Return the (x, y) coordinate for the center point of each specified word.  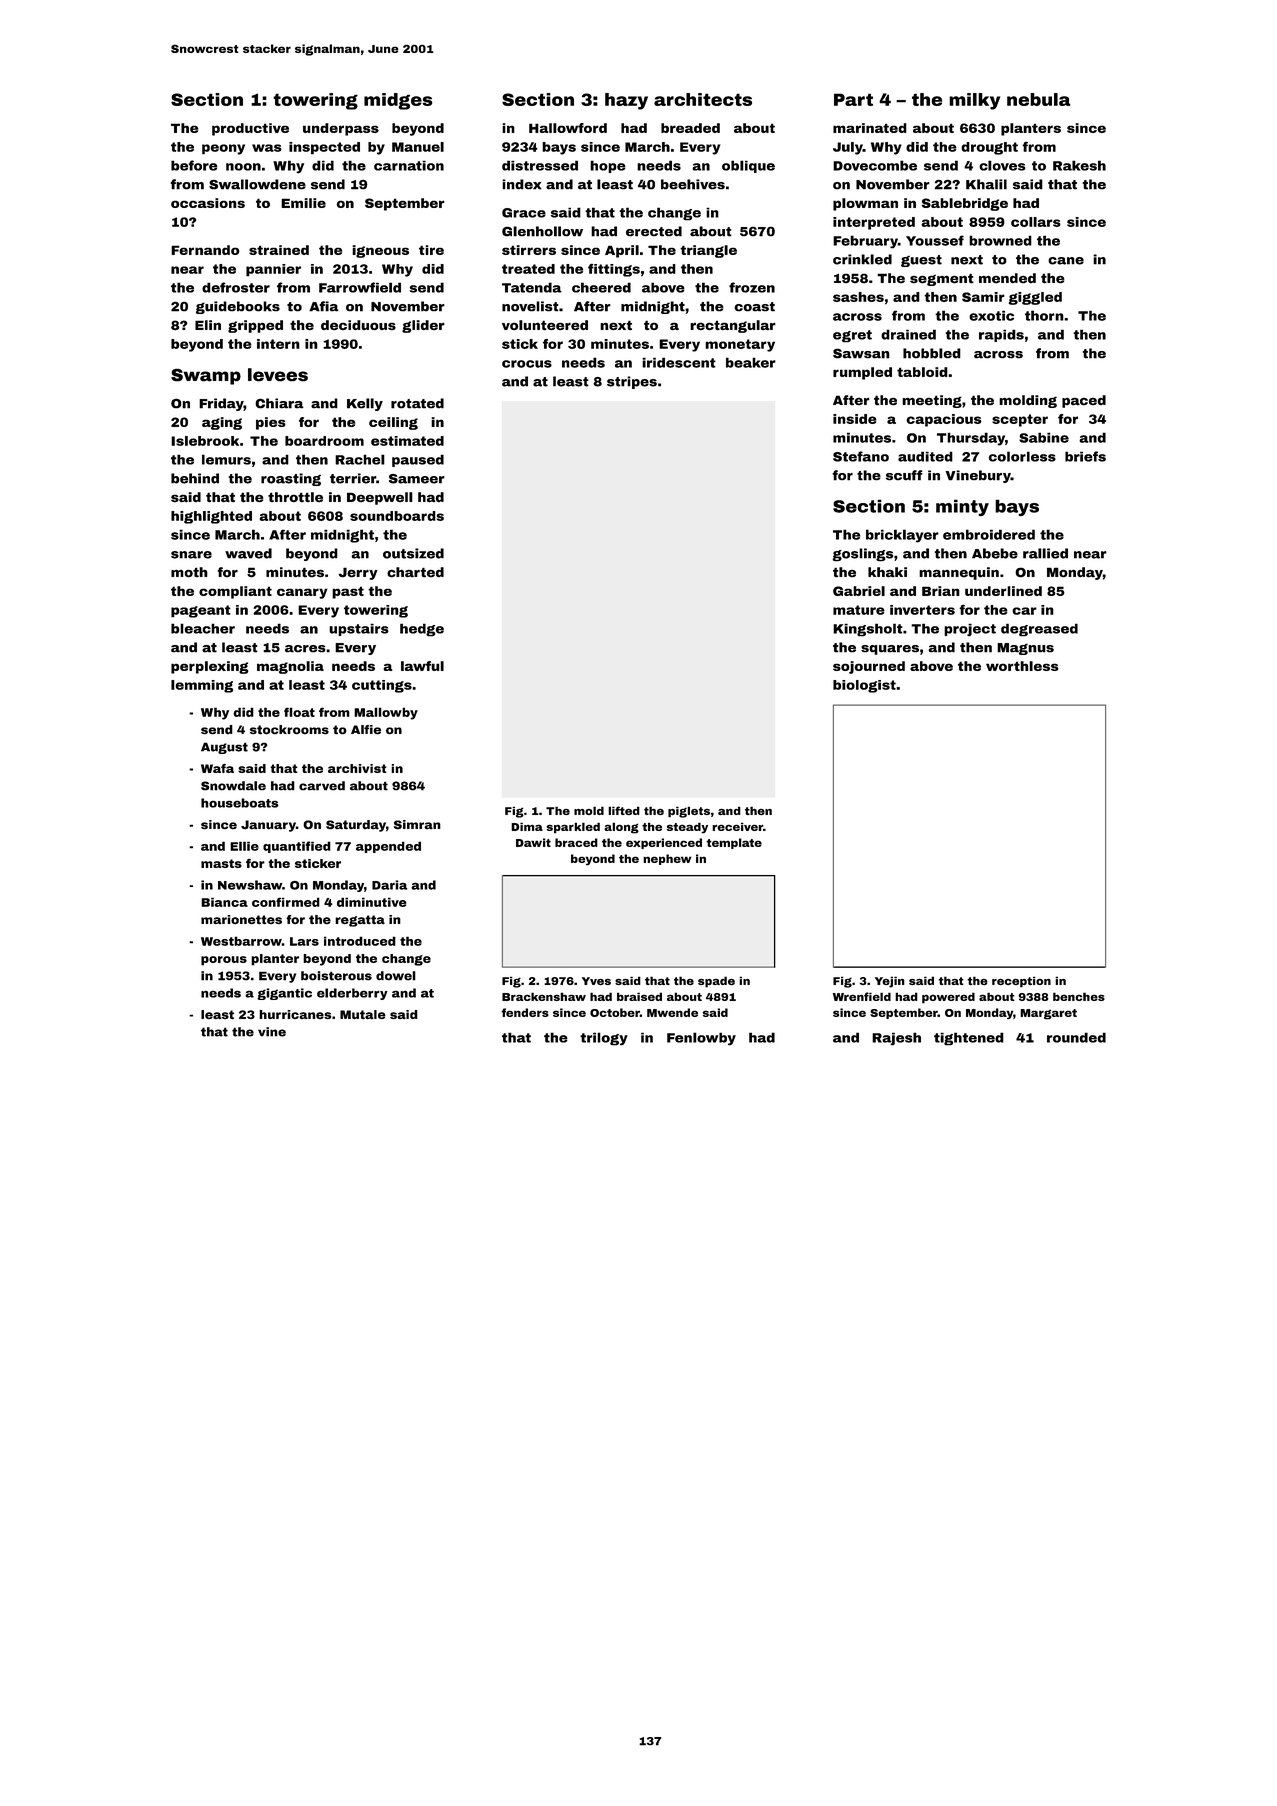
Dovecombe (875, 165)
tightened (969, 1039)
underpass (341, 129)
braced (576, 842)
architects (703, 99)
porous (224, 961)
